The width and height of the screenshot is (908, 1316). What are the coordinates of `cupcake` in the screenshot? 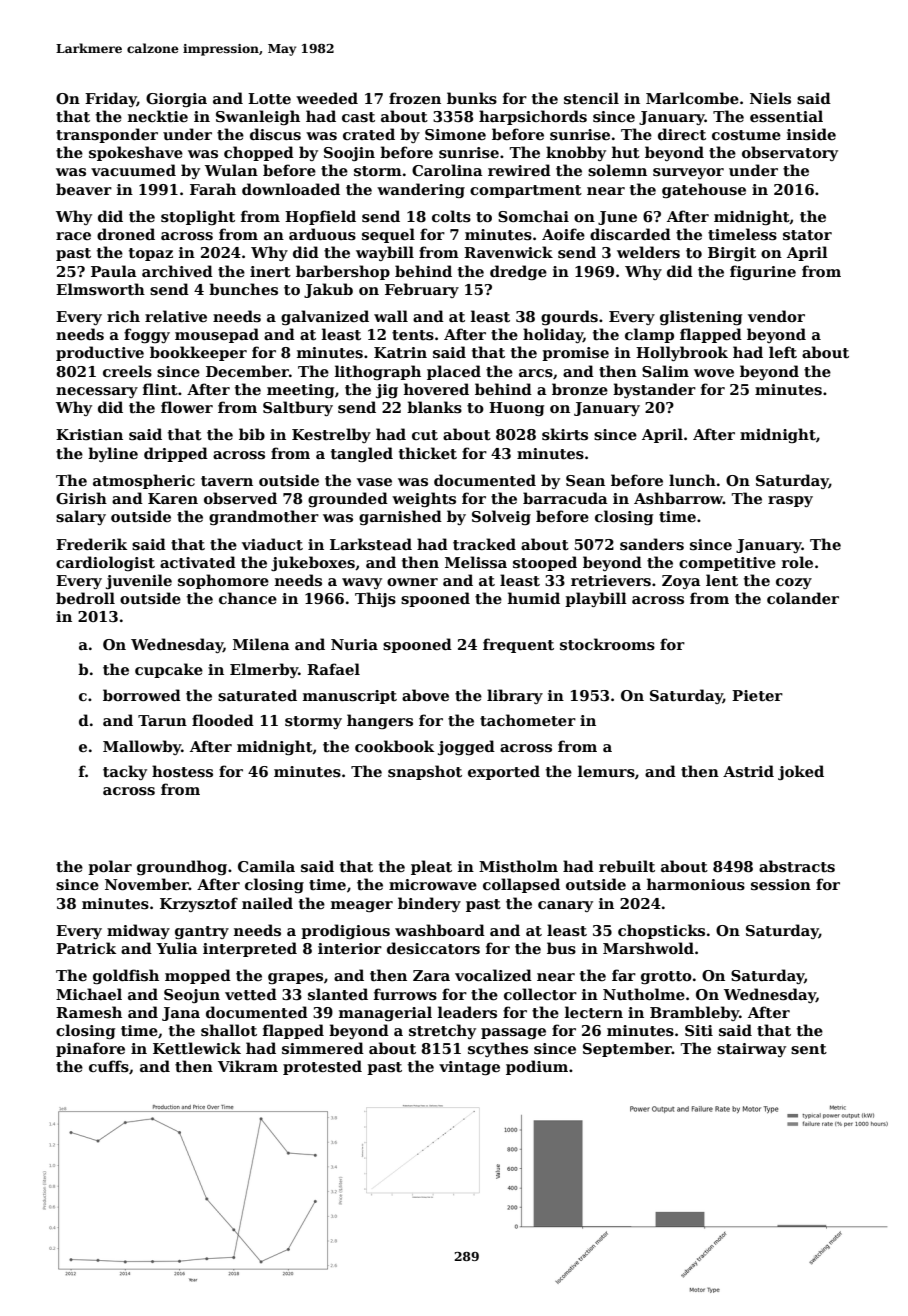 It's located at (169, 670).
